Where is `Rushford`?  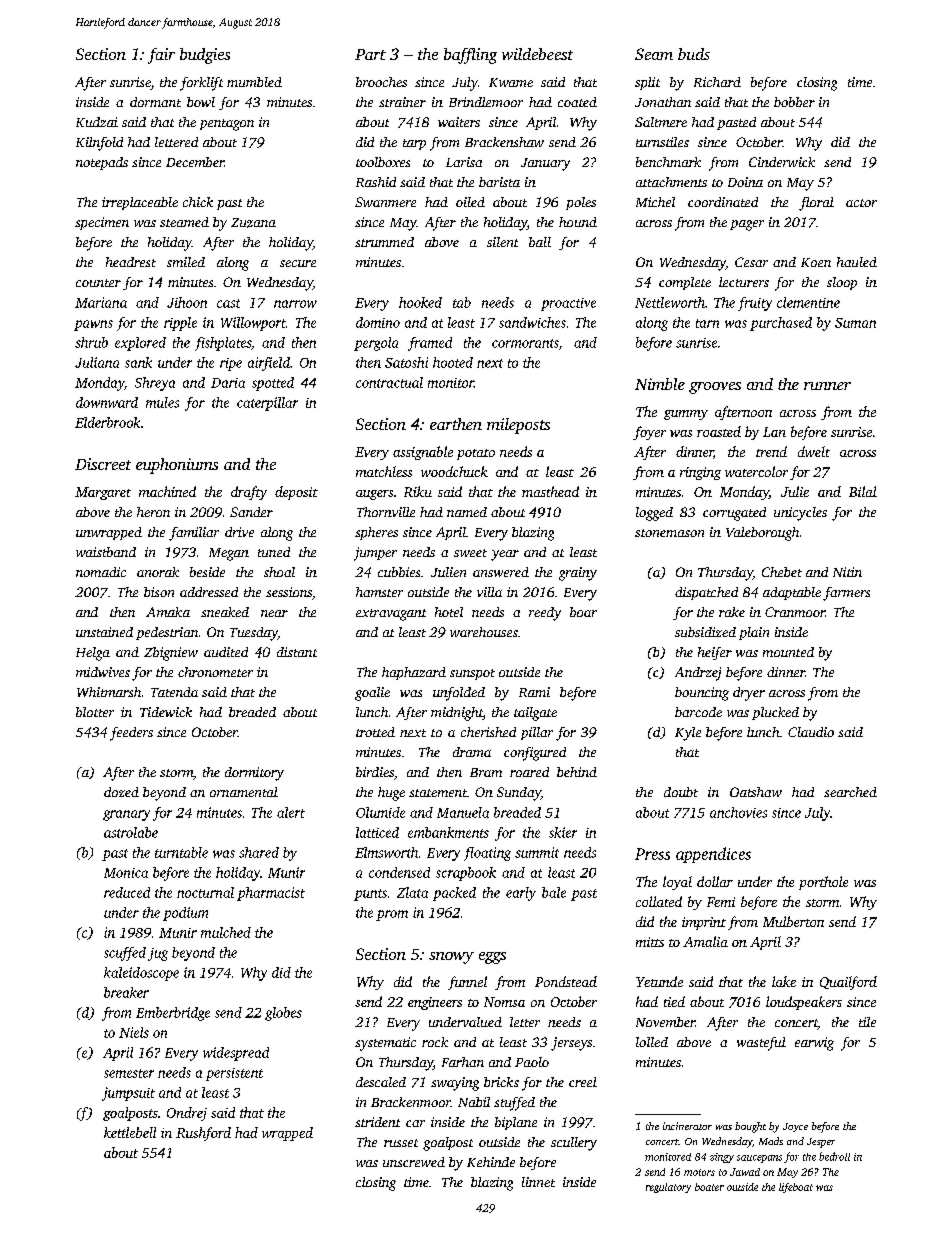
Rushford is located at coordinates (203, 1134).
